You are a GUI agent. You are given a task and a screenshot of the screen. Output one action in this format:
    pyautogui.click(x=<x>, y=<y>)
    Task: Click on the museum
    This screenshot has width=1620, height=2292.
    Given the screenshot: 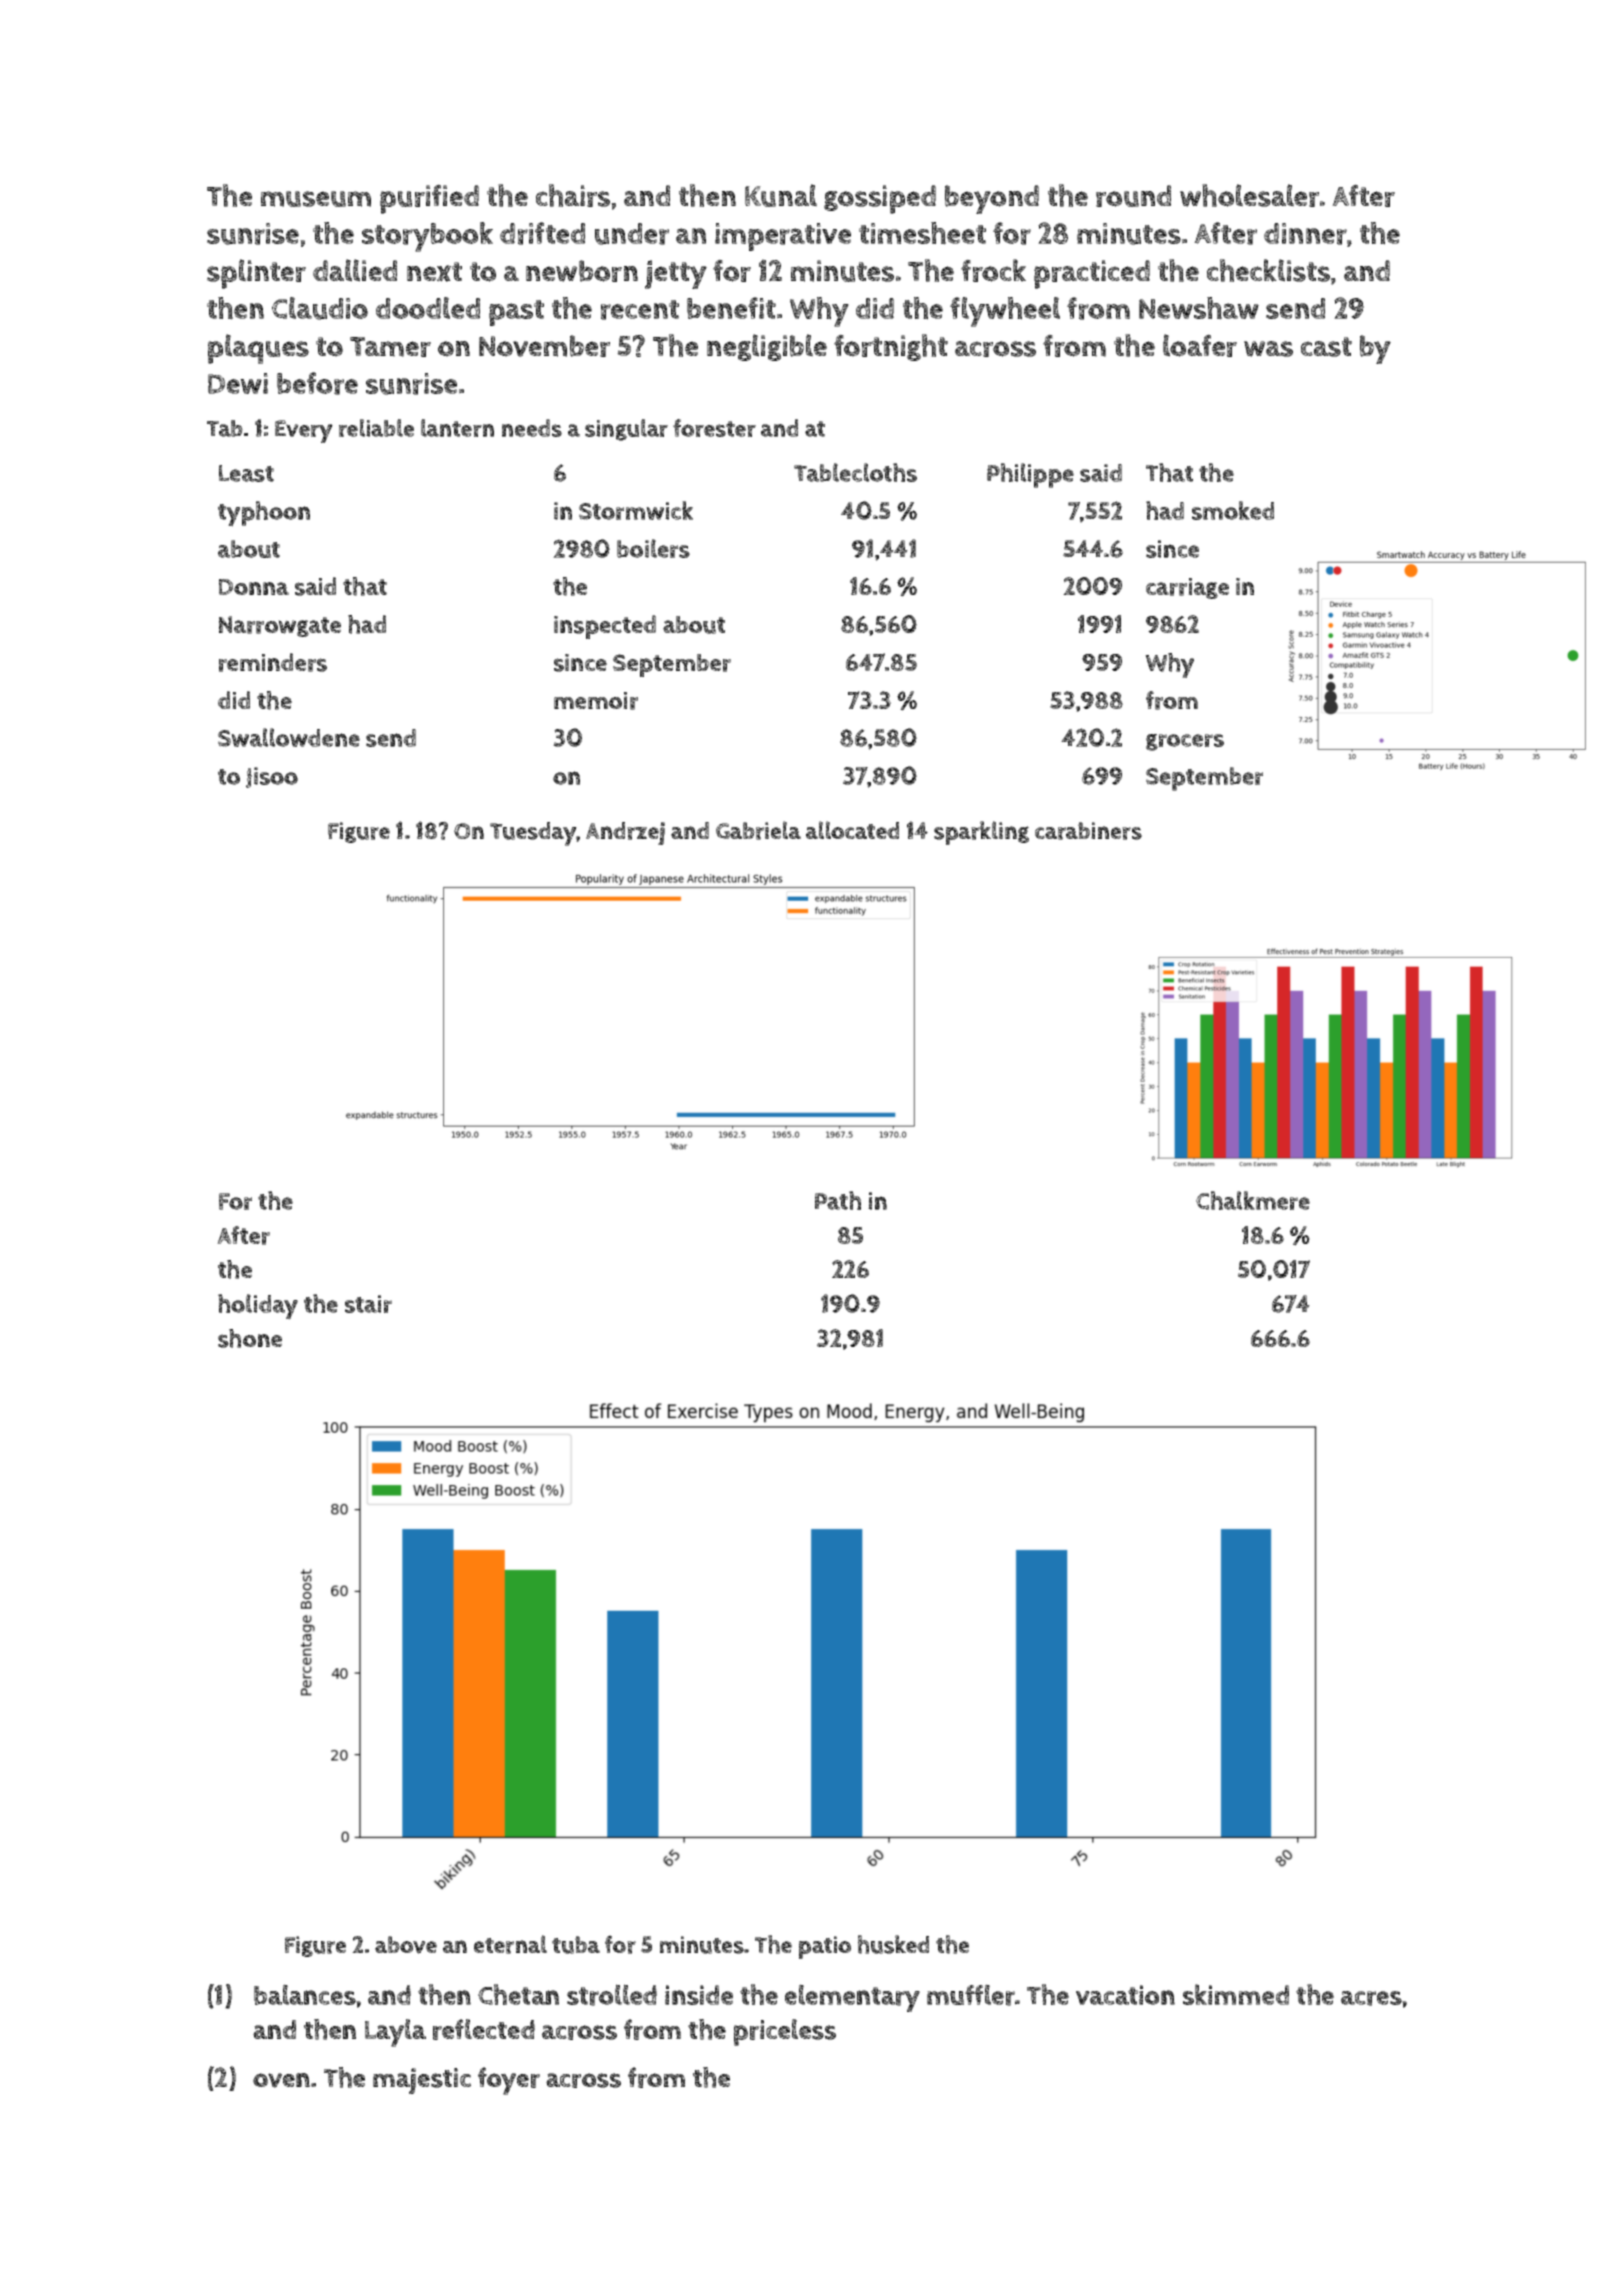 What is the action you would take?
    pyautogui.click(x=316, y=199)
